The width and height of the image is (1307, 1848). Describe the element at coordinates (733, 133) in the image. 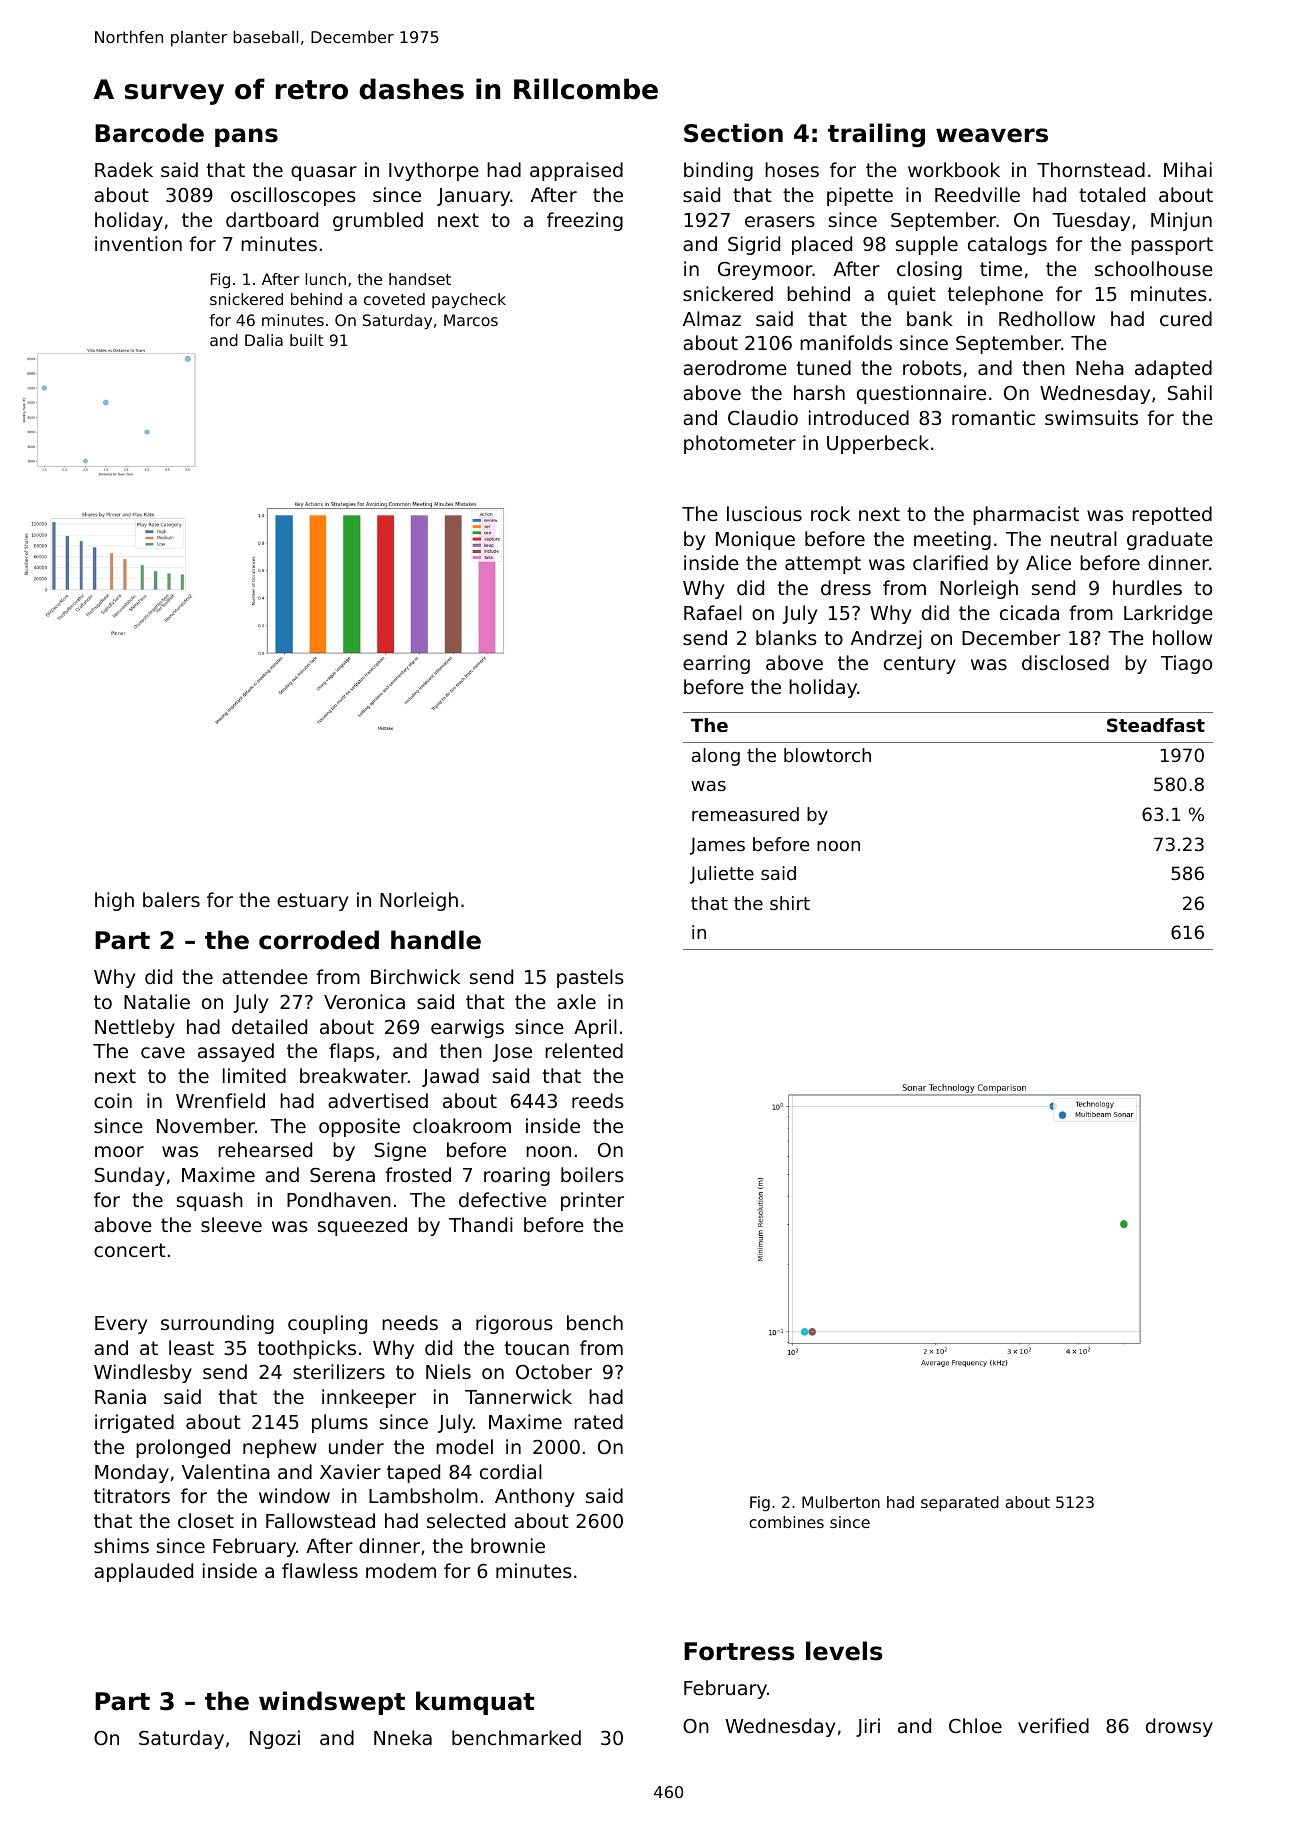

I see `Section` at that location.
